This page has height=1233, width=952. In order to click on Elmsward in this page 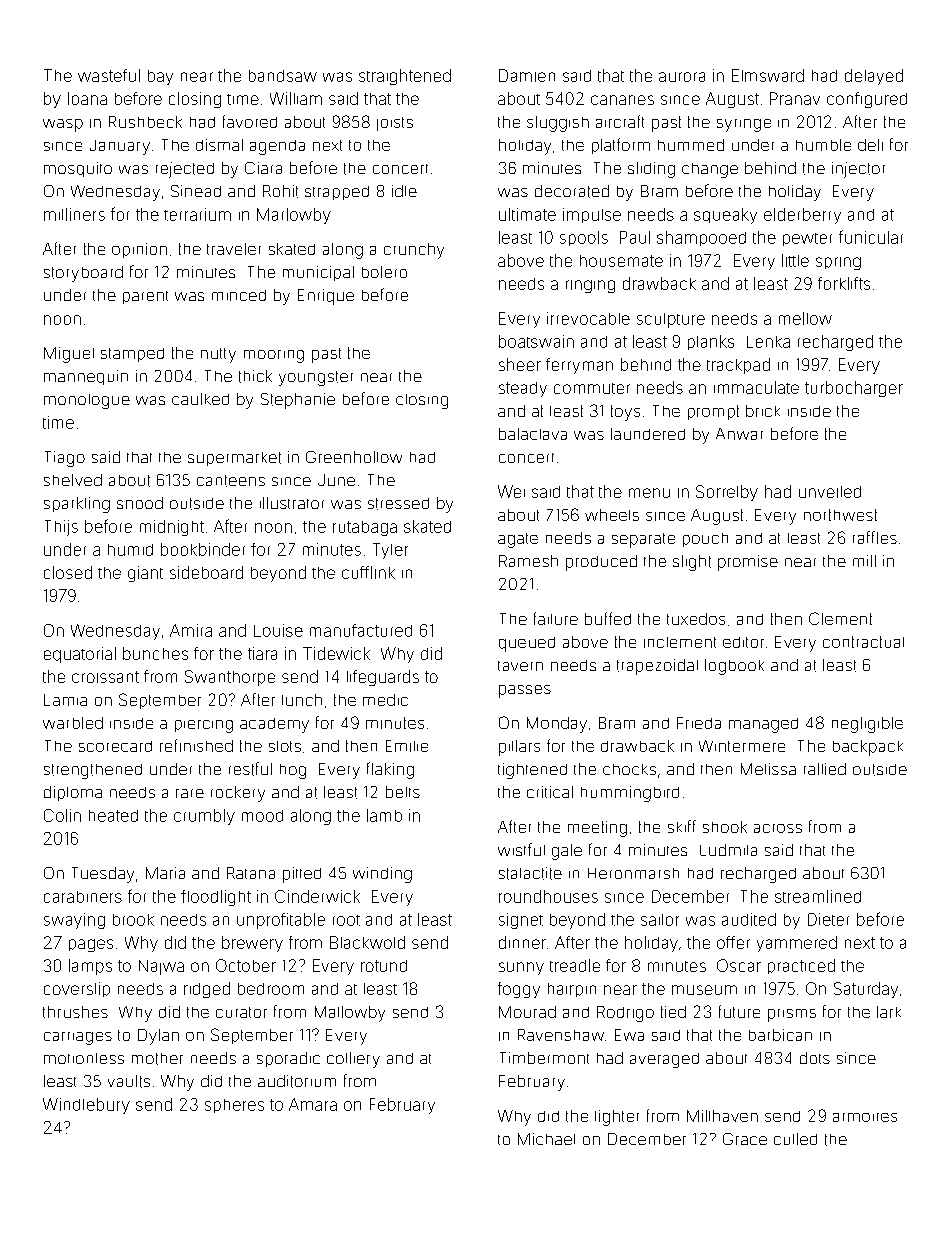, I will do `click(768, 75)`.
